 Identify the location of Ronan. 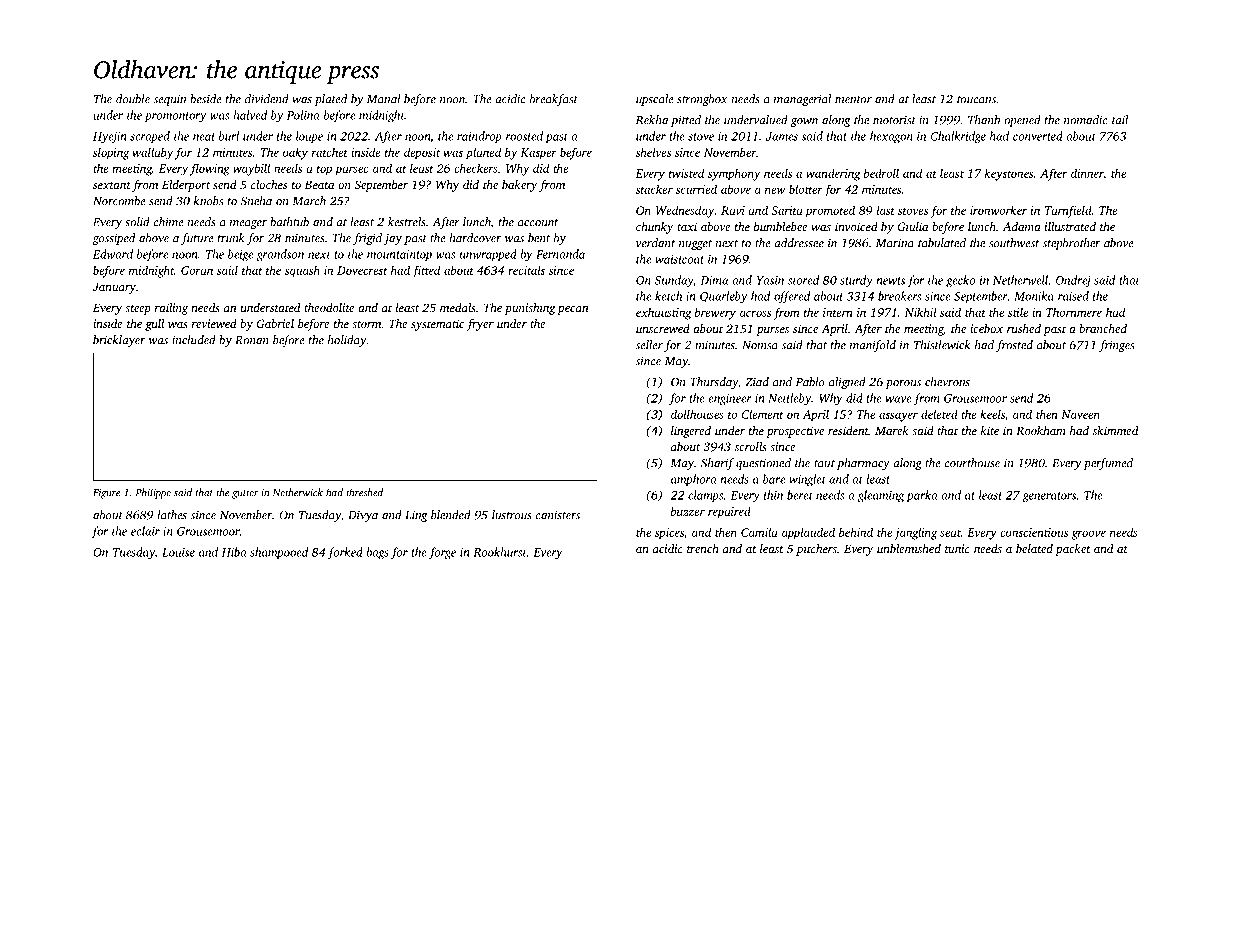
(252, 340).
